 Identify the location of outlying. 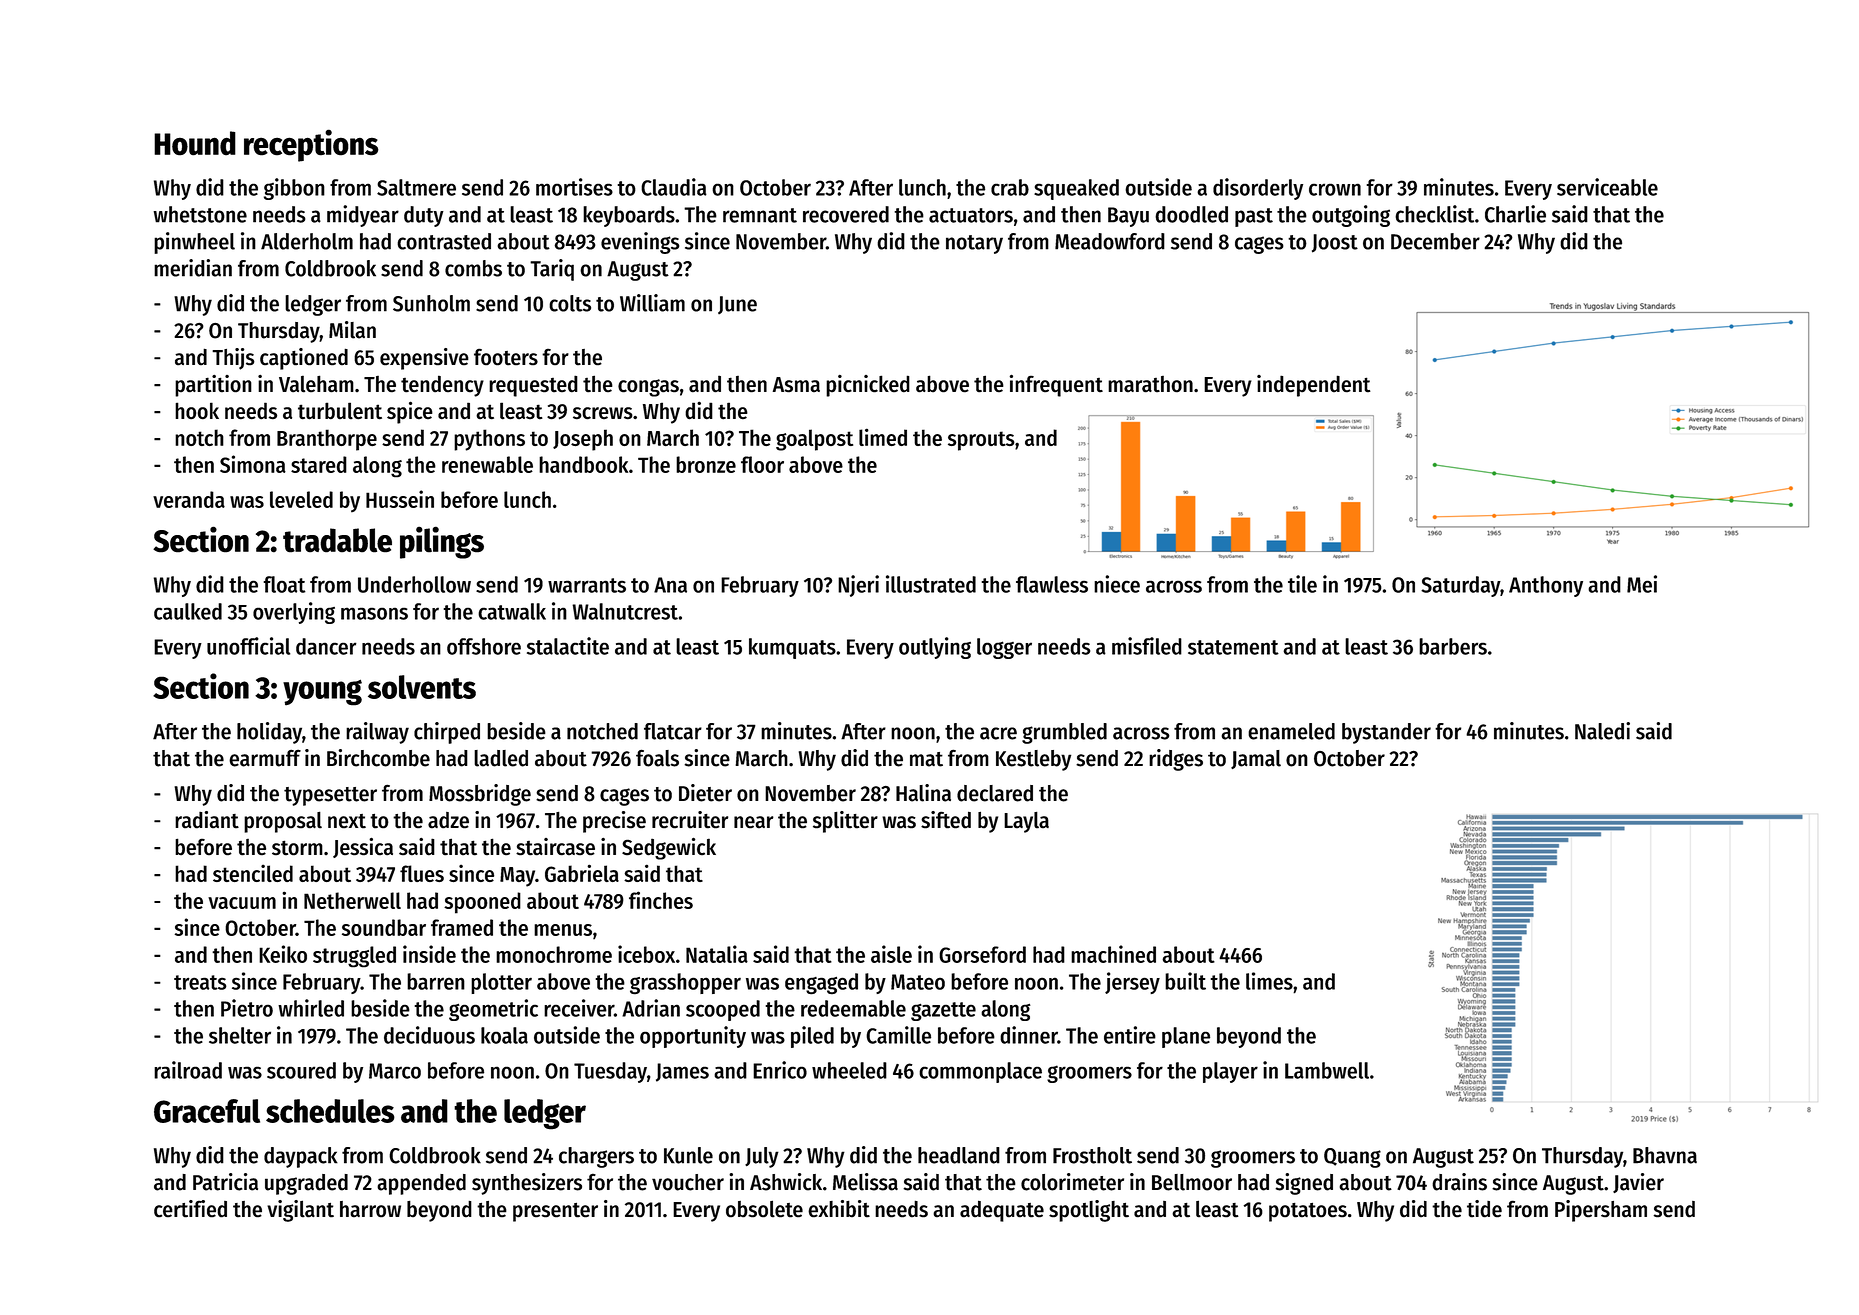
(935, 648).
